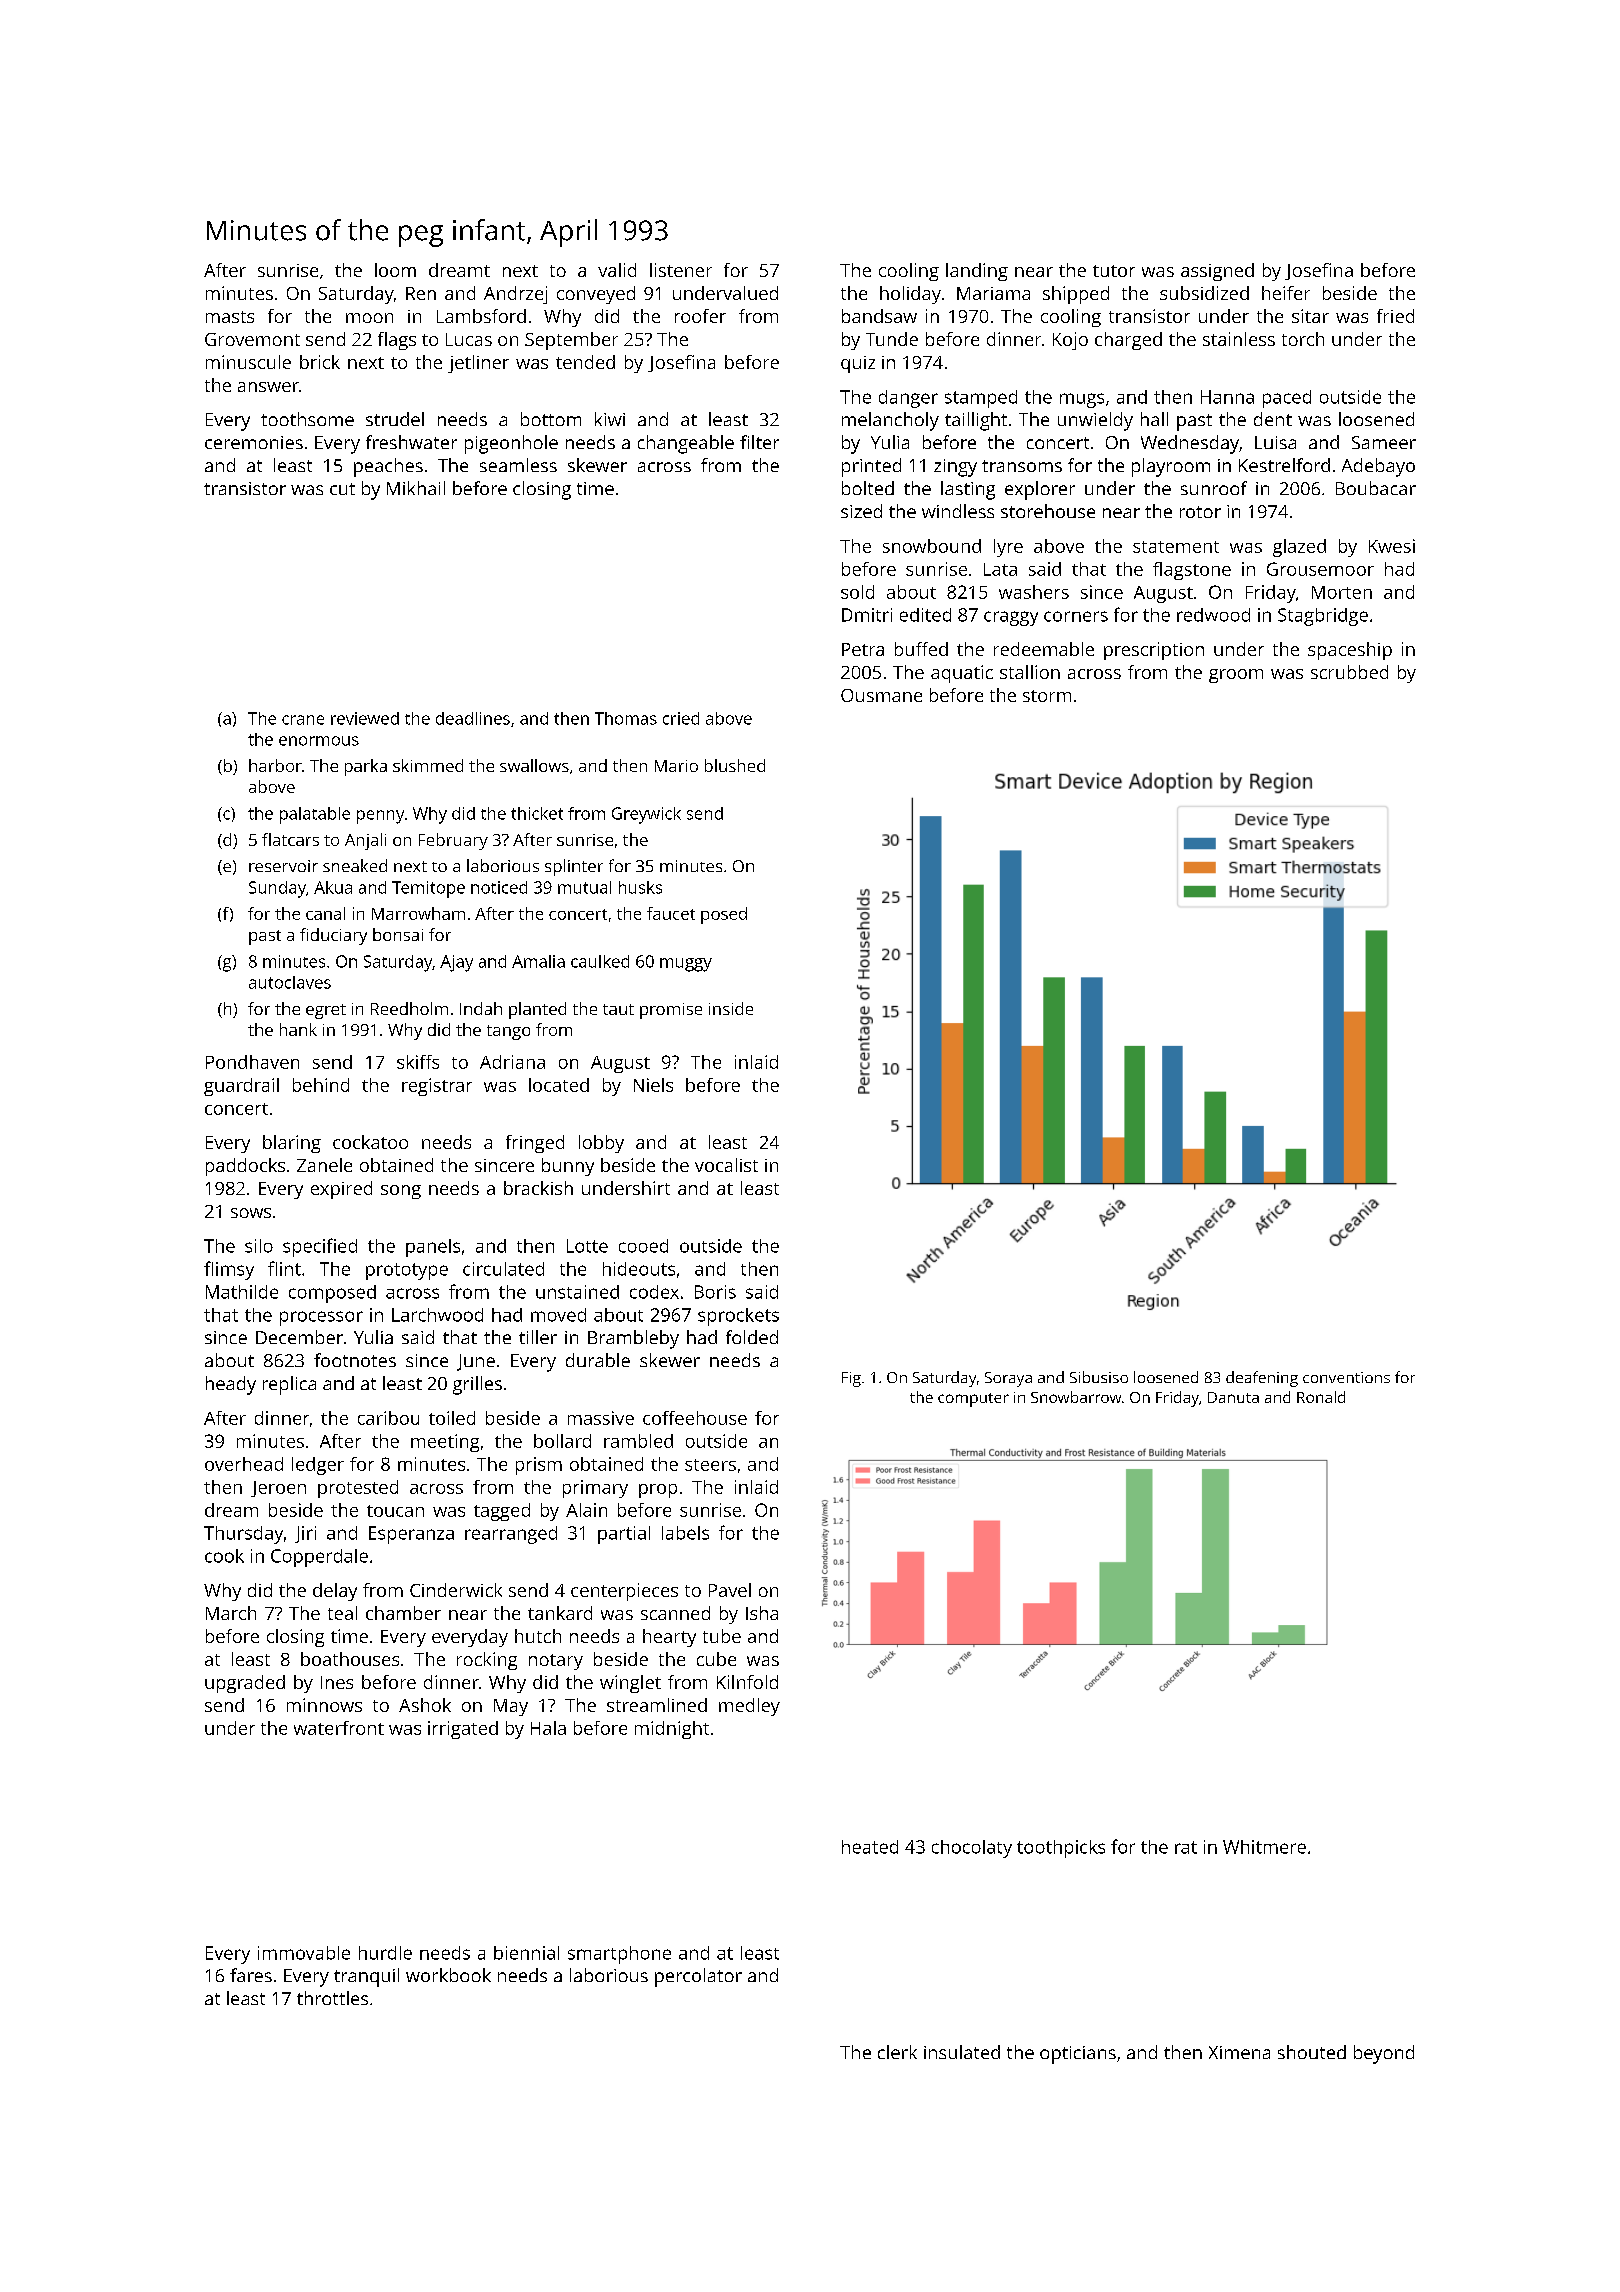 This screenshot has width=1620, height=2292. I want to click on changeable, so click(686, 444).
